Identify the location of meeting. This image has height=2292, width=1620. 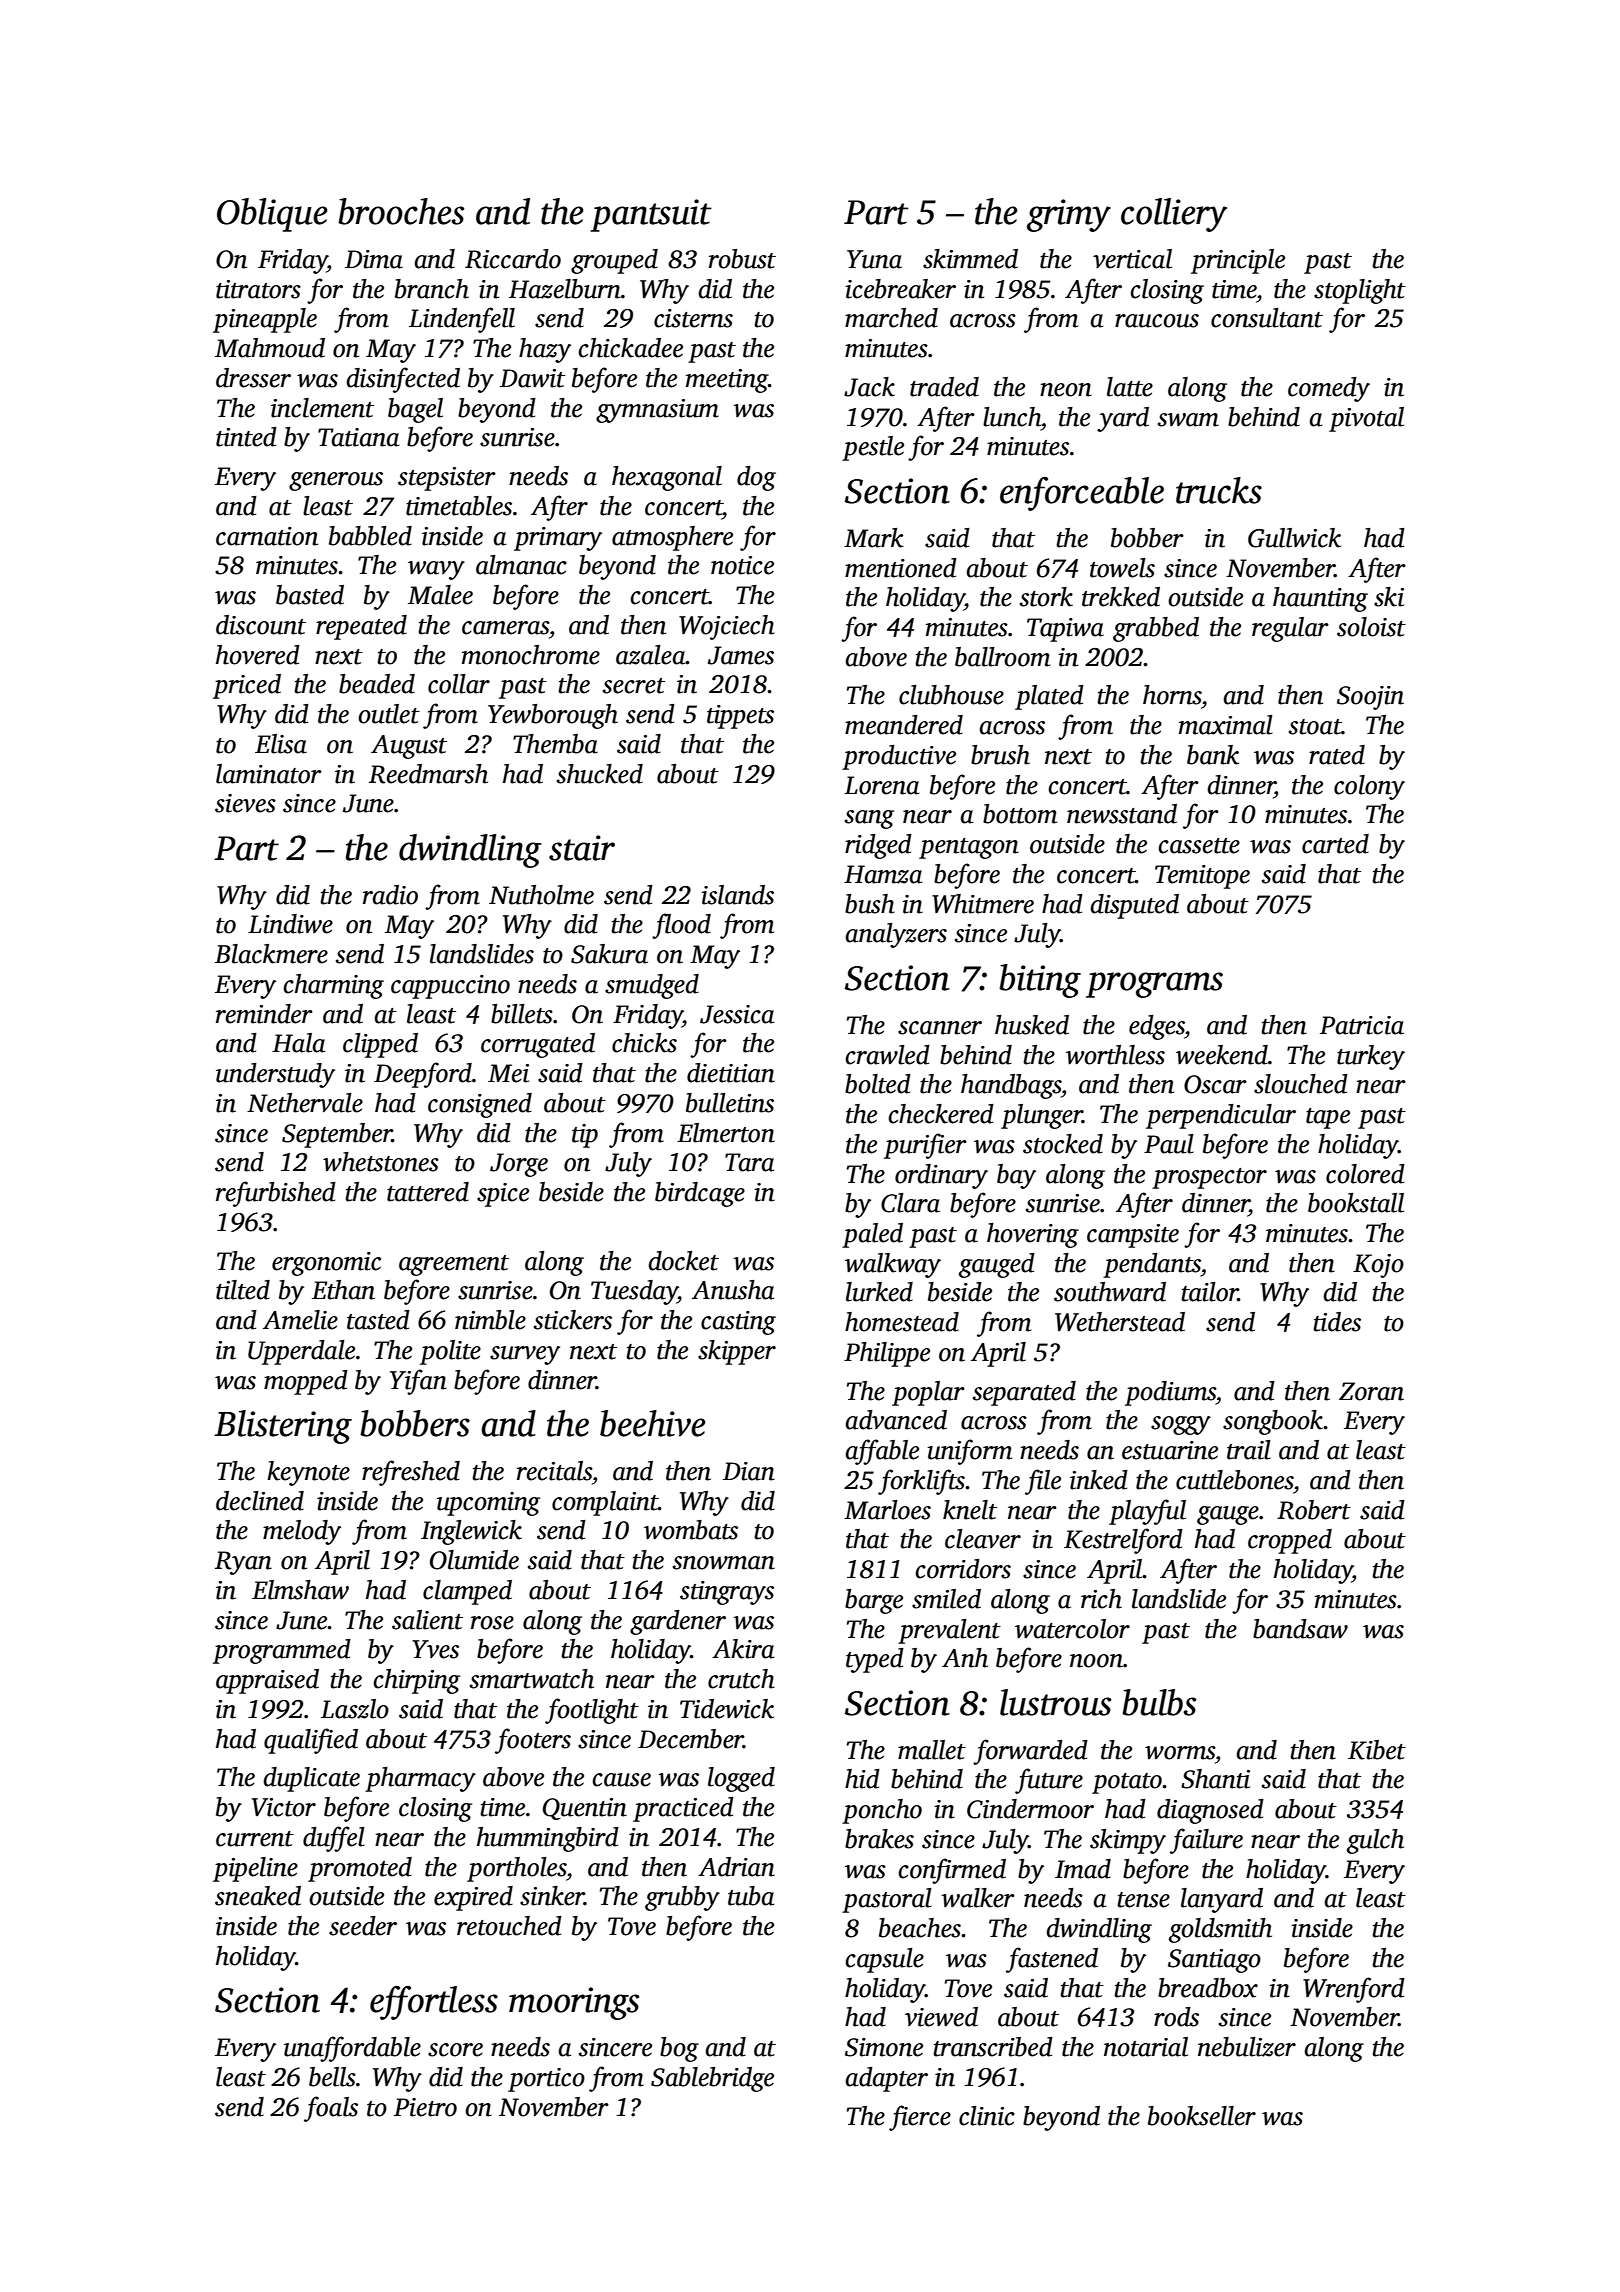
(727, 381).
